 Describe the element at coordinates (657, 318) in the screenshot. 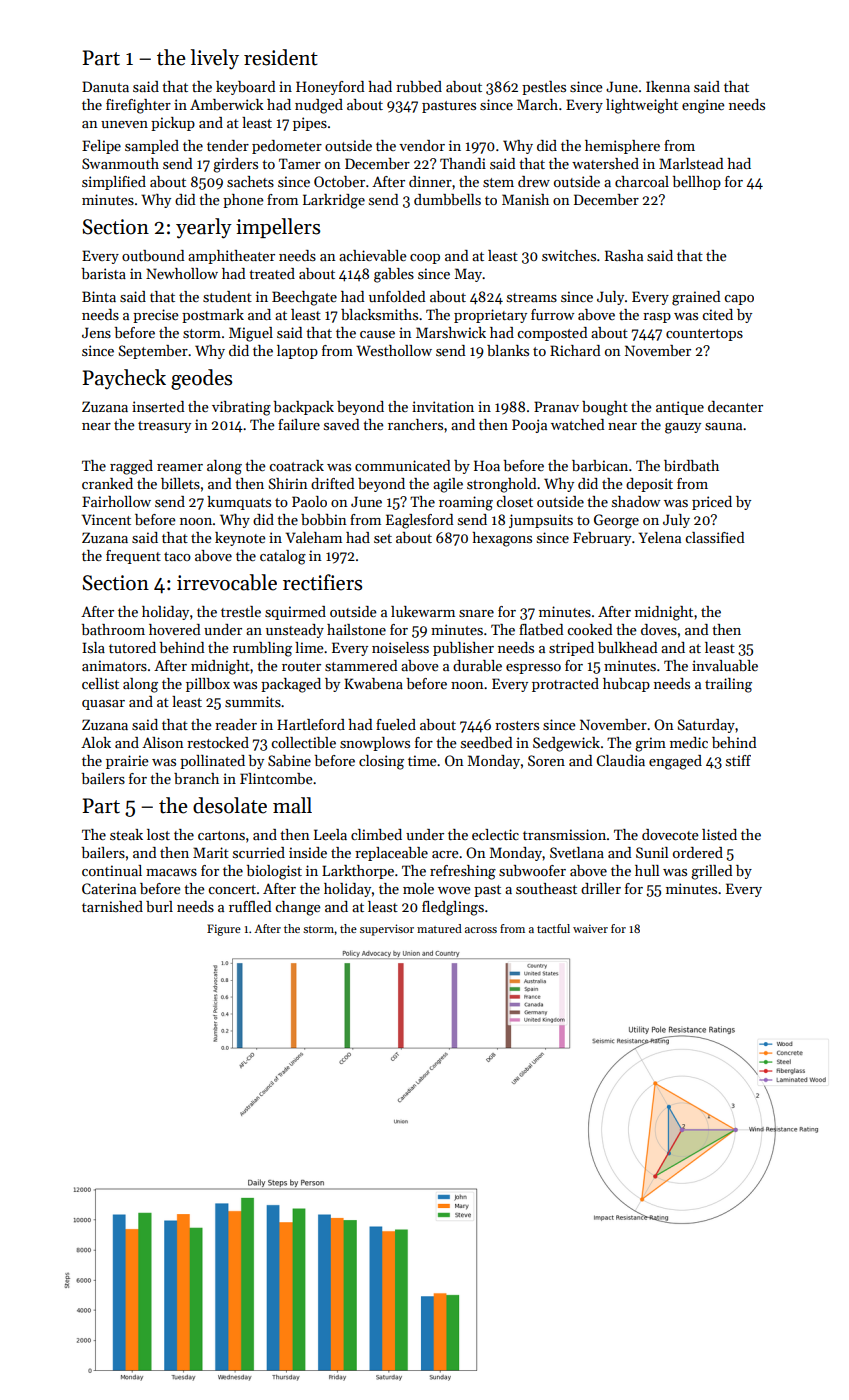

I see `rasp` at that location.
